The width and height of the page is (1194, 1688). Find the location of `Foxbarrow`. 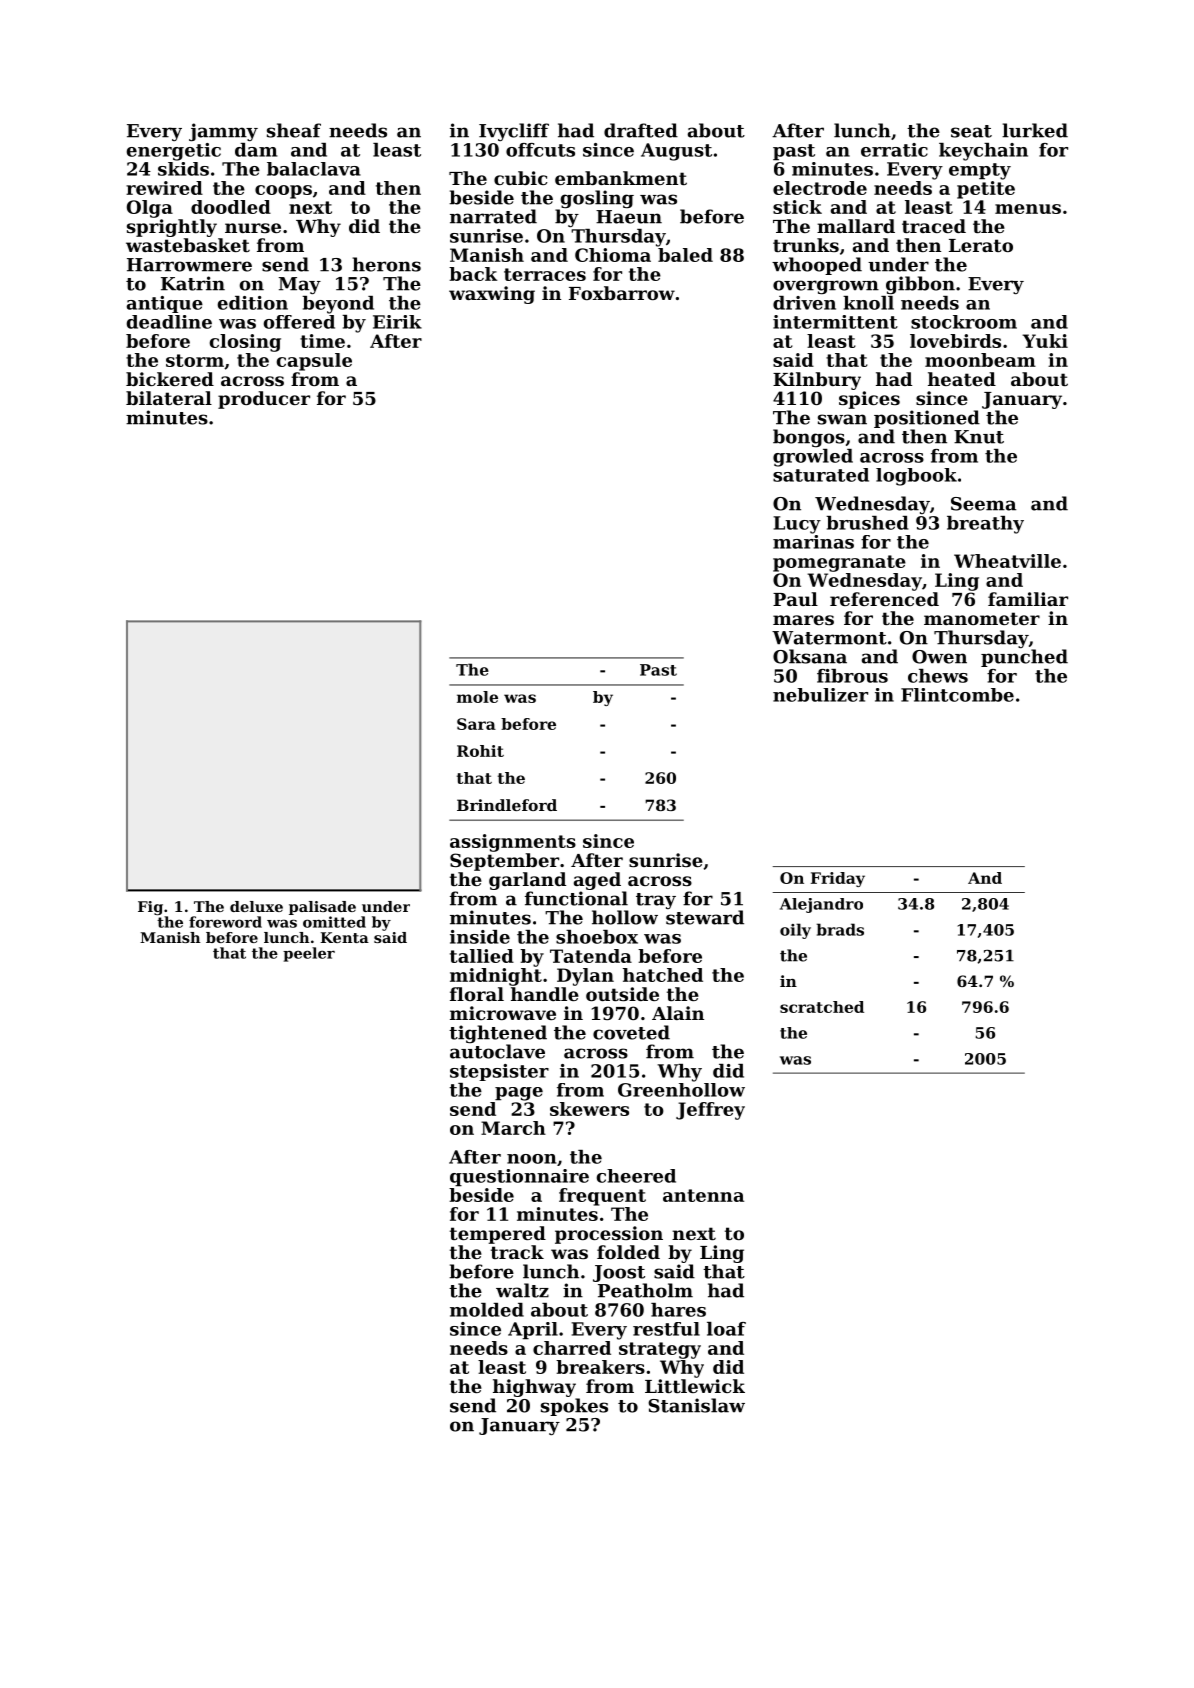

Foxbarrow is located at coordinates (622, 293).
